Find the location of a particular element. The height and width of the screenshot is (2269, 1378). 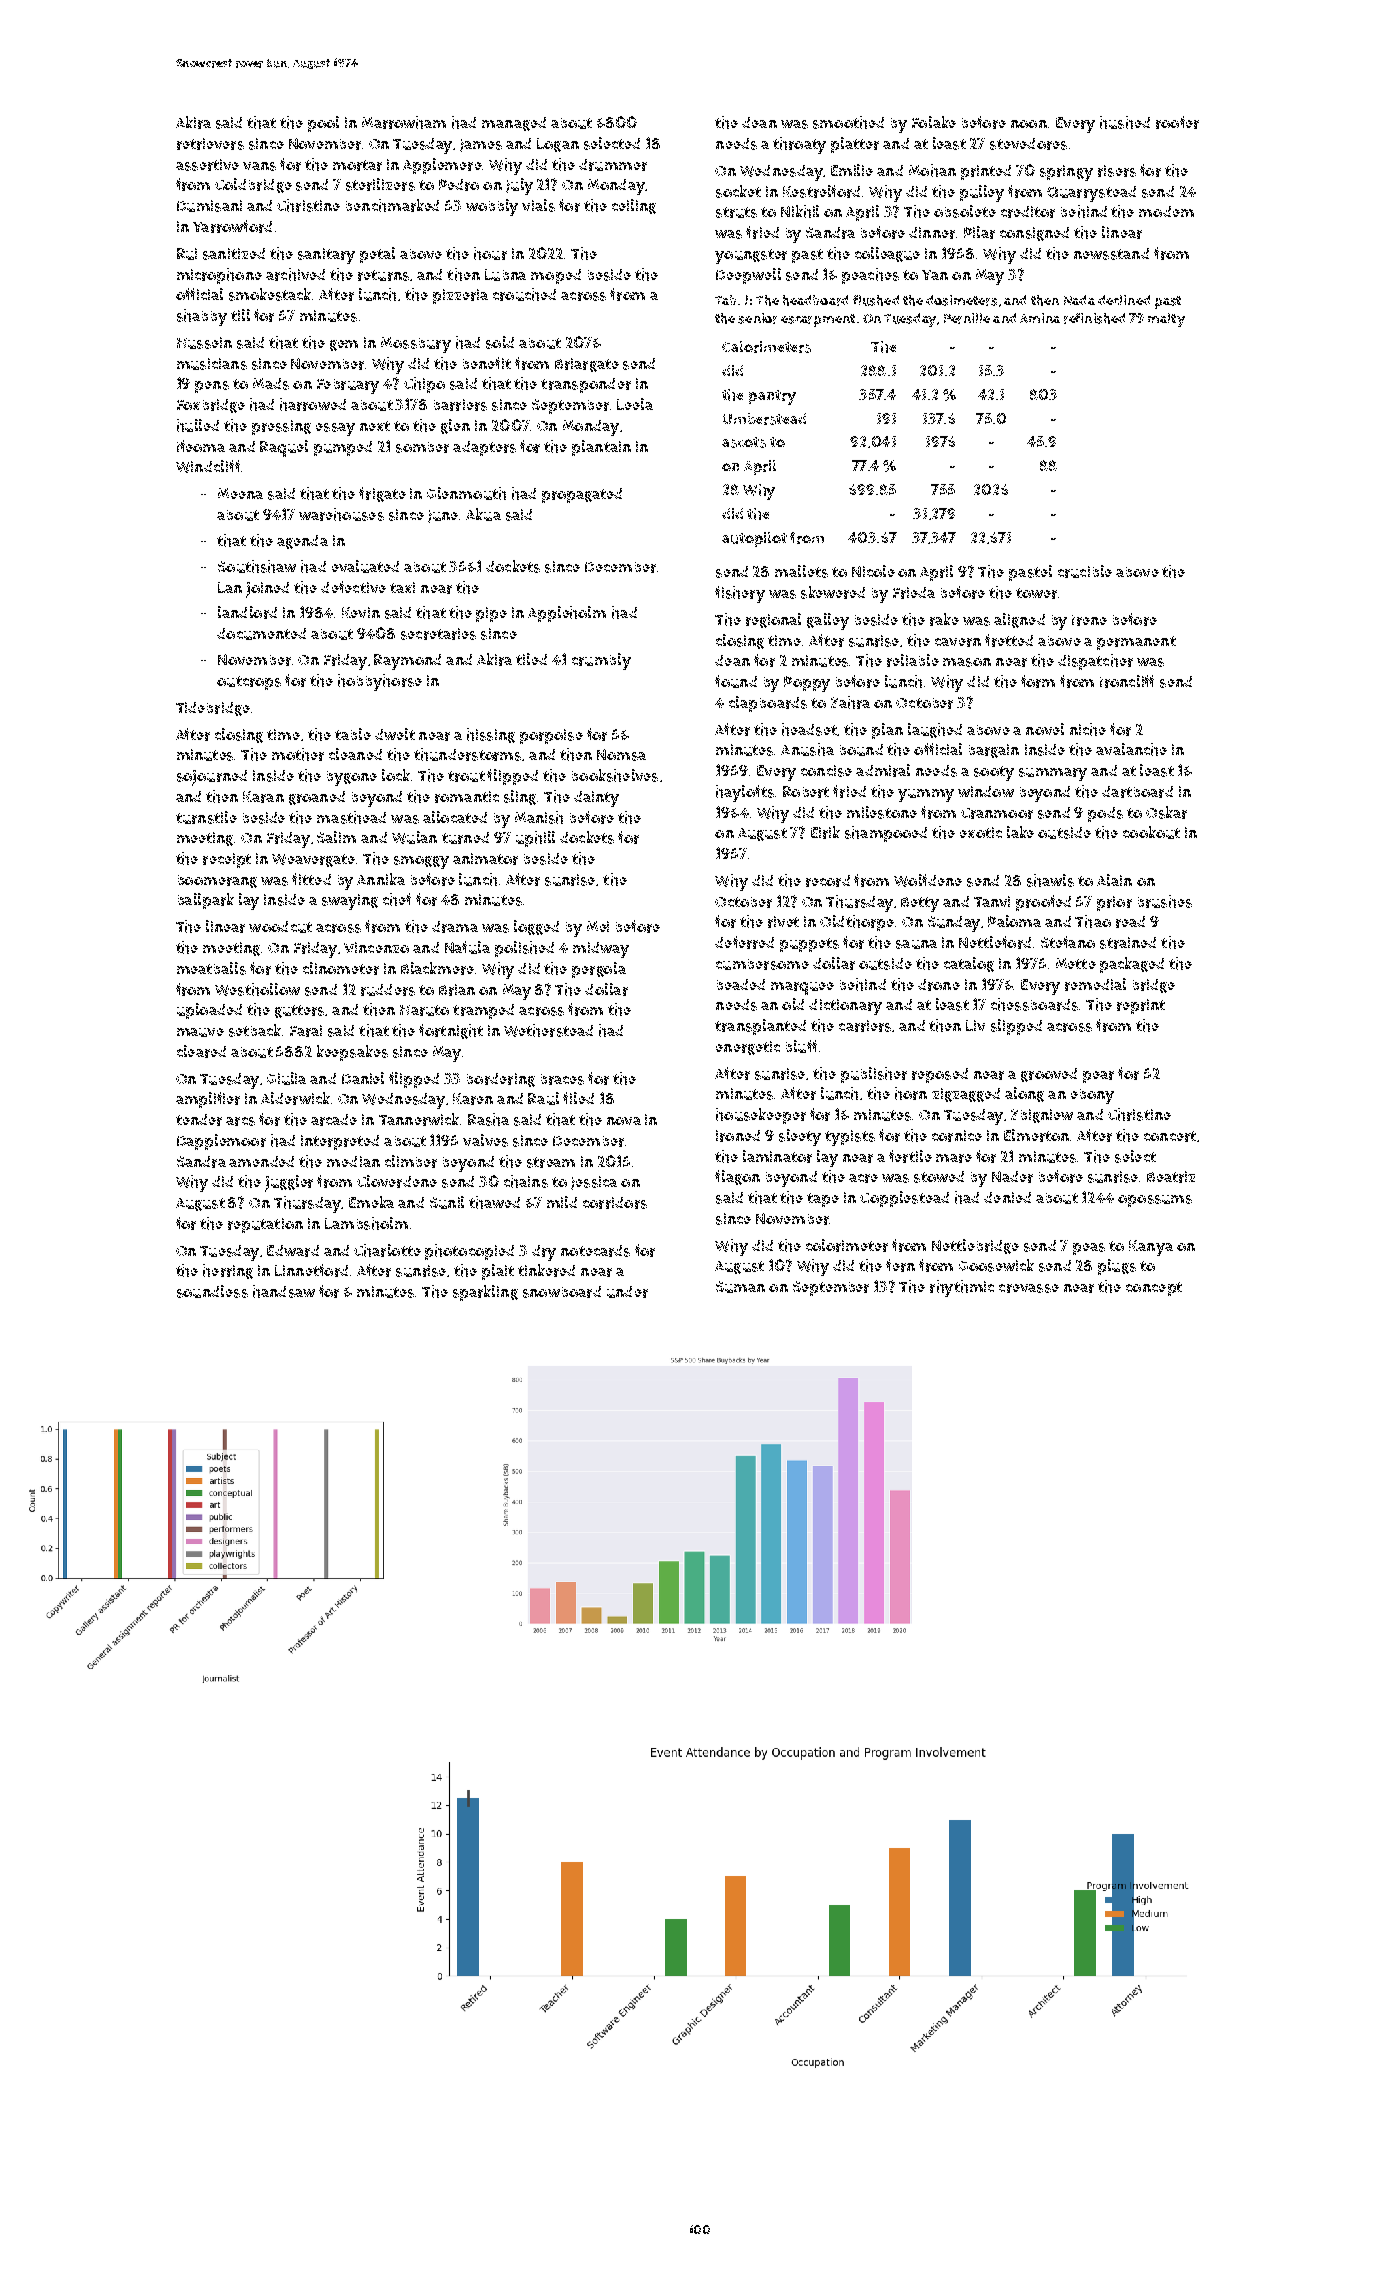

Briargate is located at coordinates (587, 365).
